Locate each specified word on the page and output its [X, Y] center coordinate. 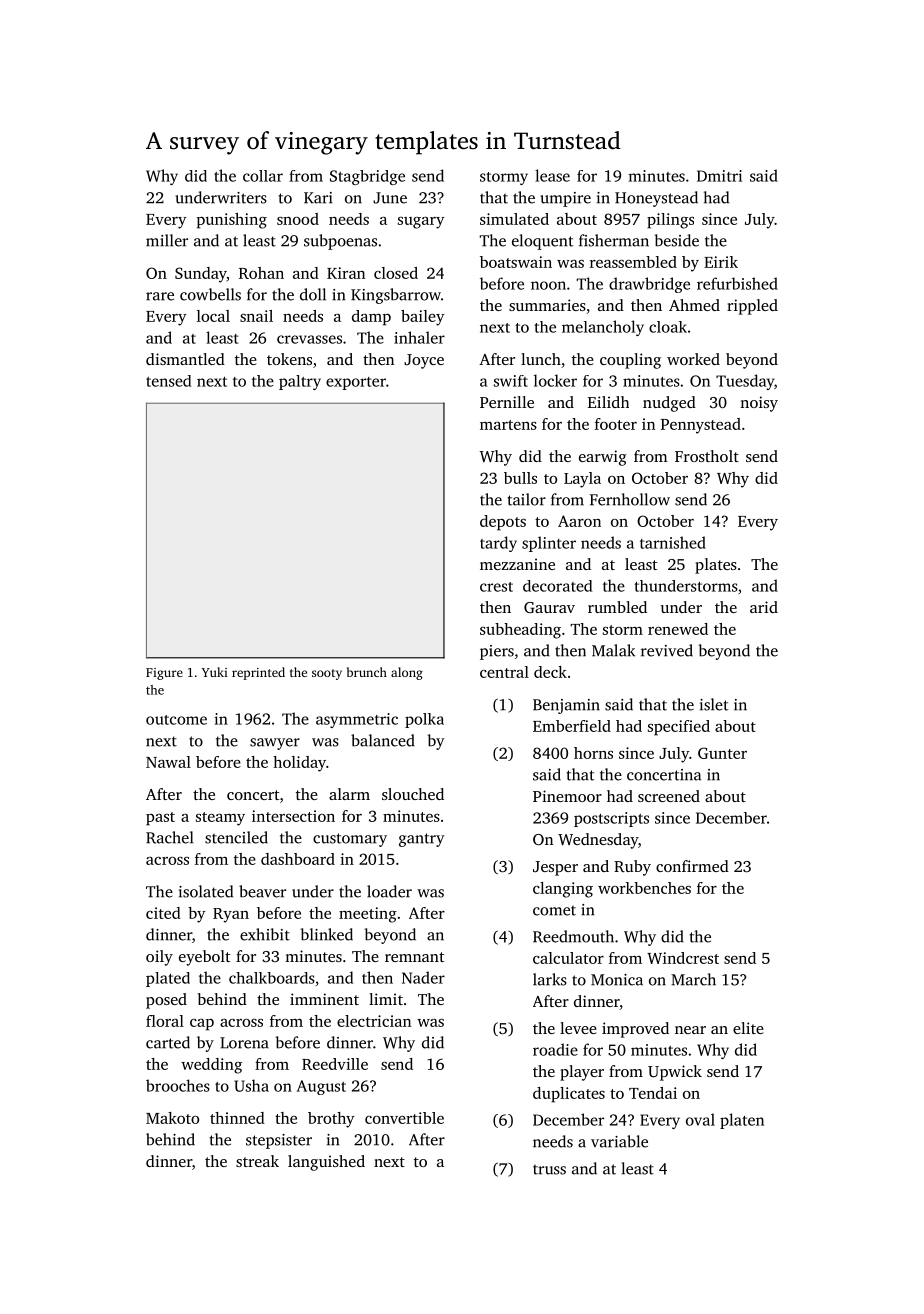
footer [616, 424]
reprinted [258, 673]
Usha [251, 1085]
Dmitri [719, 176]
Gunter [722, 753]
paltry [300, 382]
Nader [423, 977]
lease [552, 175]
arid [764, 607]
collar [263, 176]
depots [503, 523]
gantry [421, 840]
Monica [617, 980]
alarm [349, 794]
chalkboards [272, 978]
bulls [520, 478]
